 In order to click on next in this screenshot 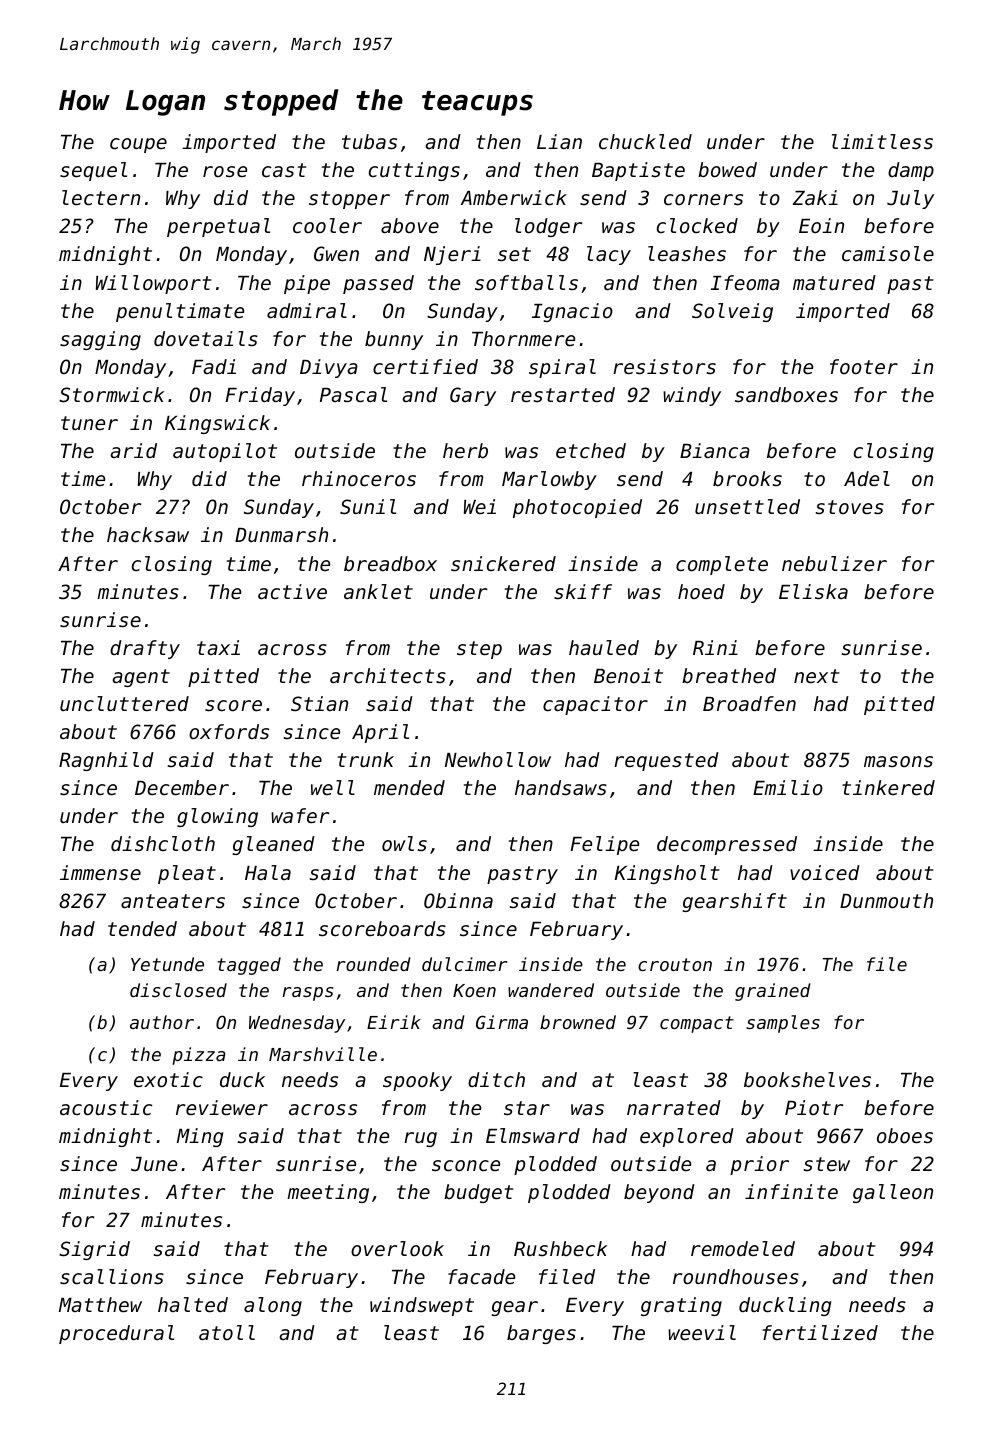, I will do `click(817, 676)`.
